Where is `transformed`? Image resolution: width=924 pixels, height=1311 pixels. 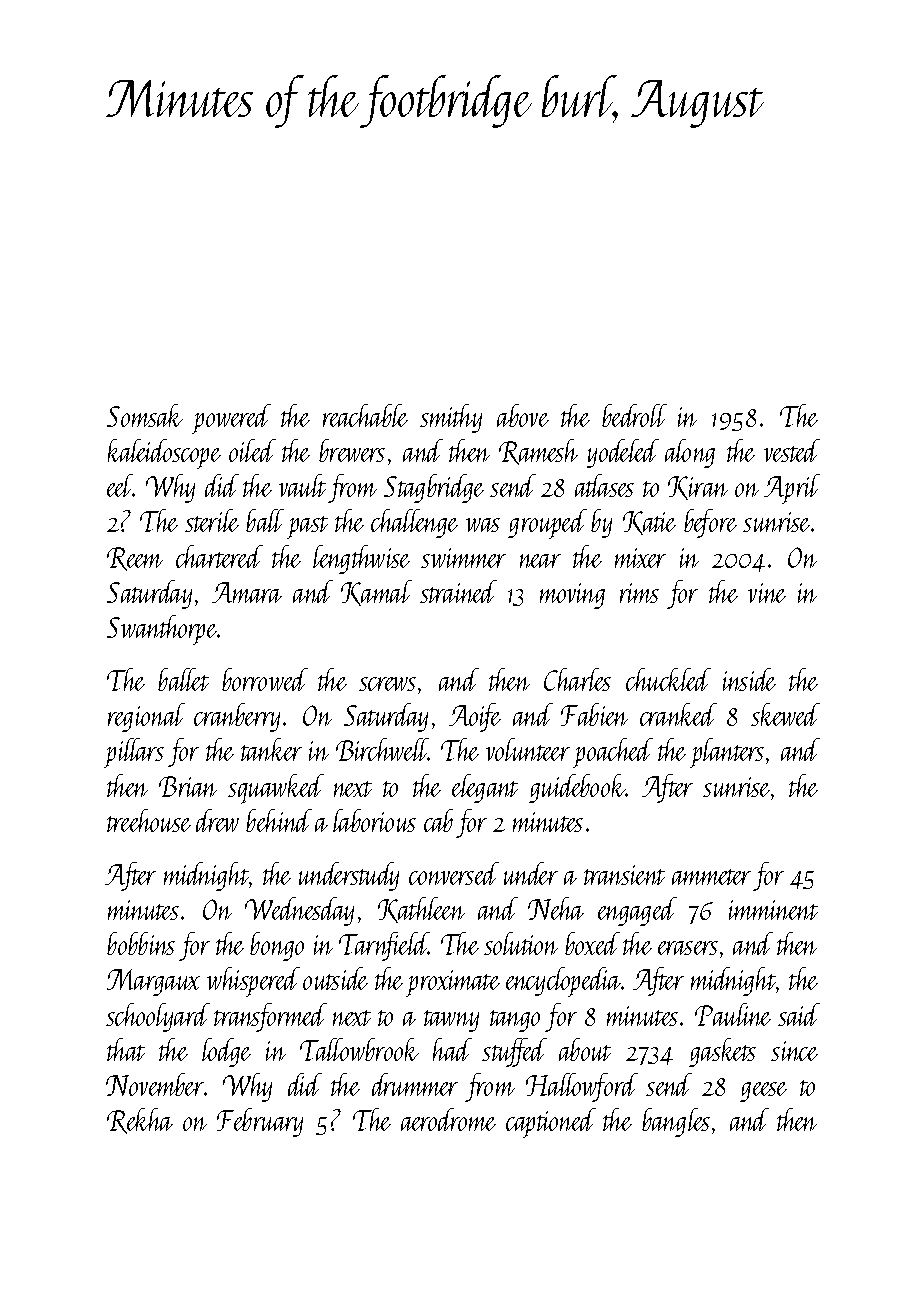
transformed is located at coordinates (270, 1017).
